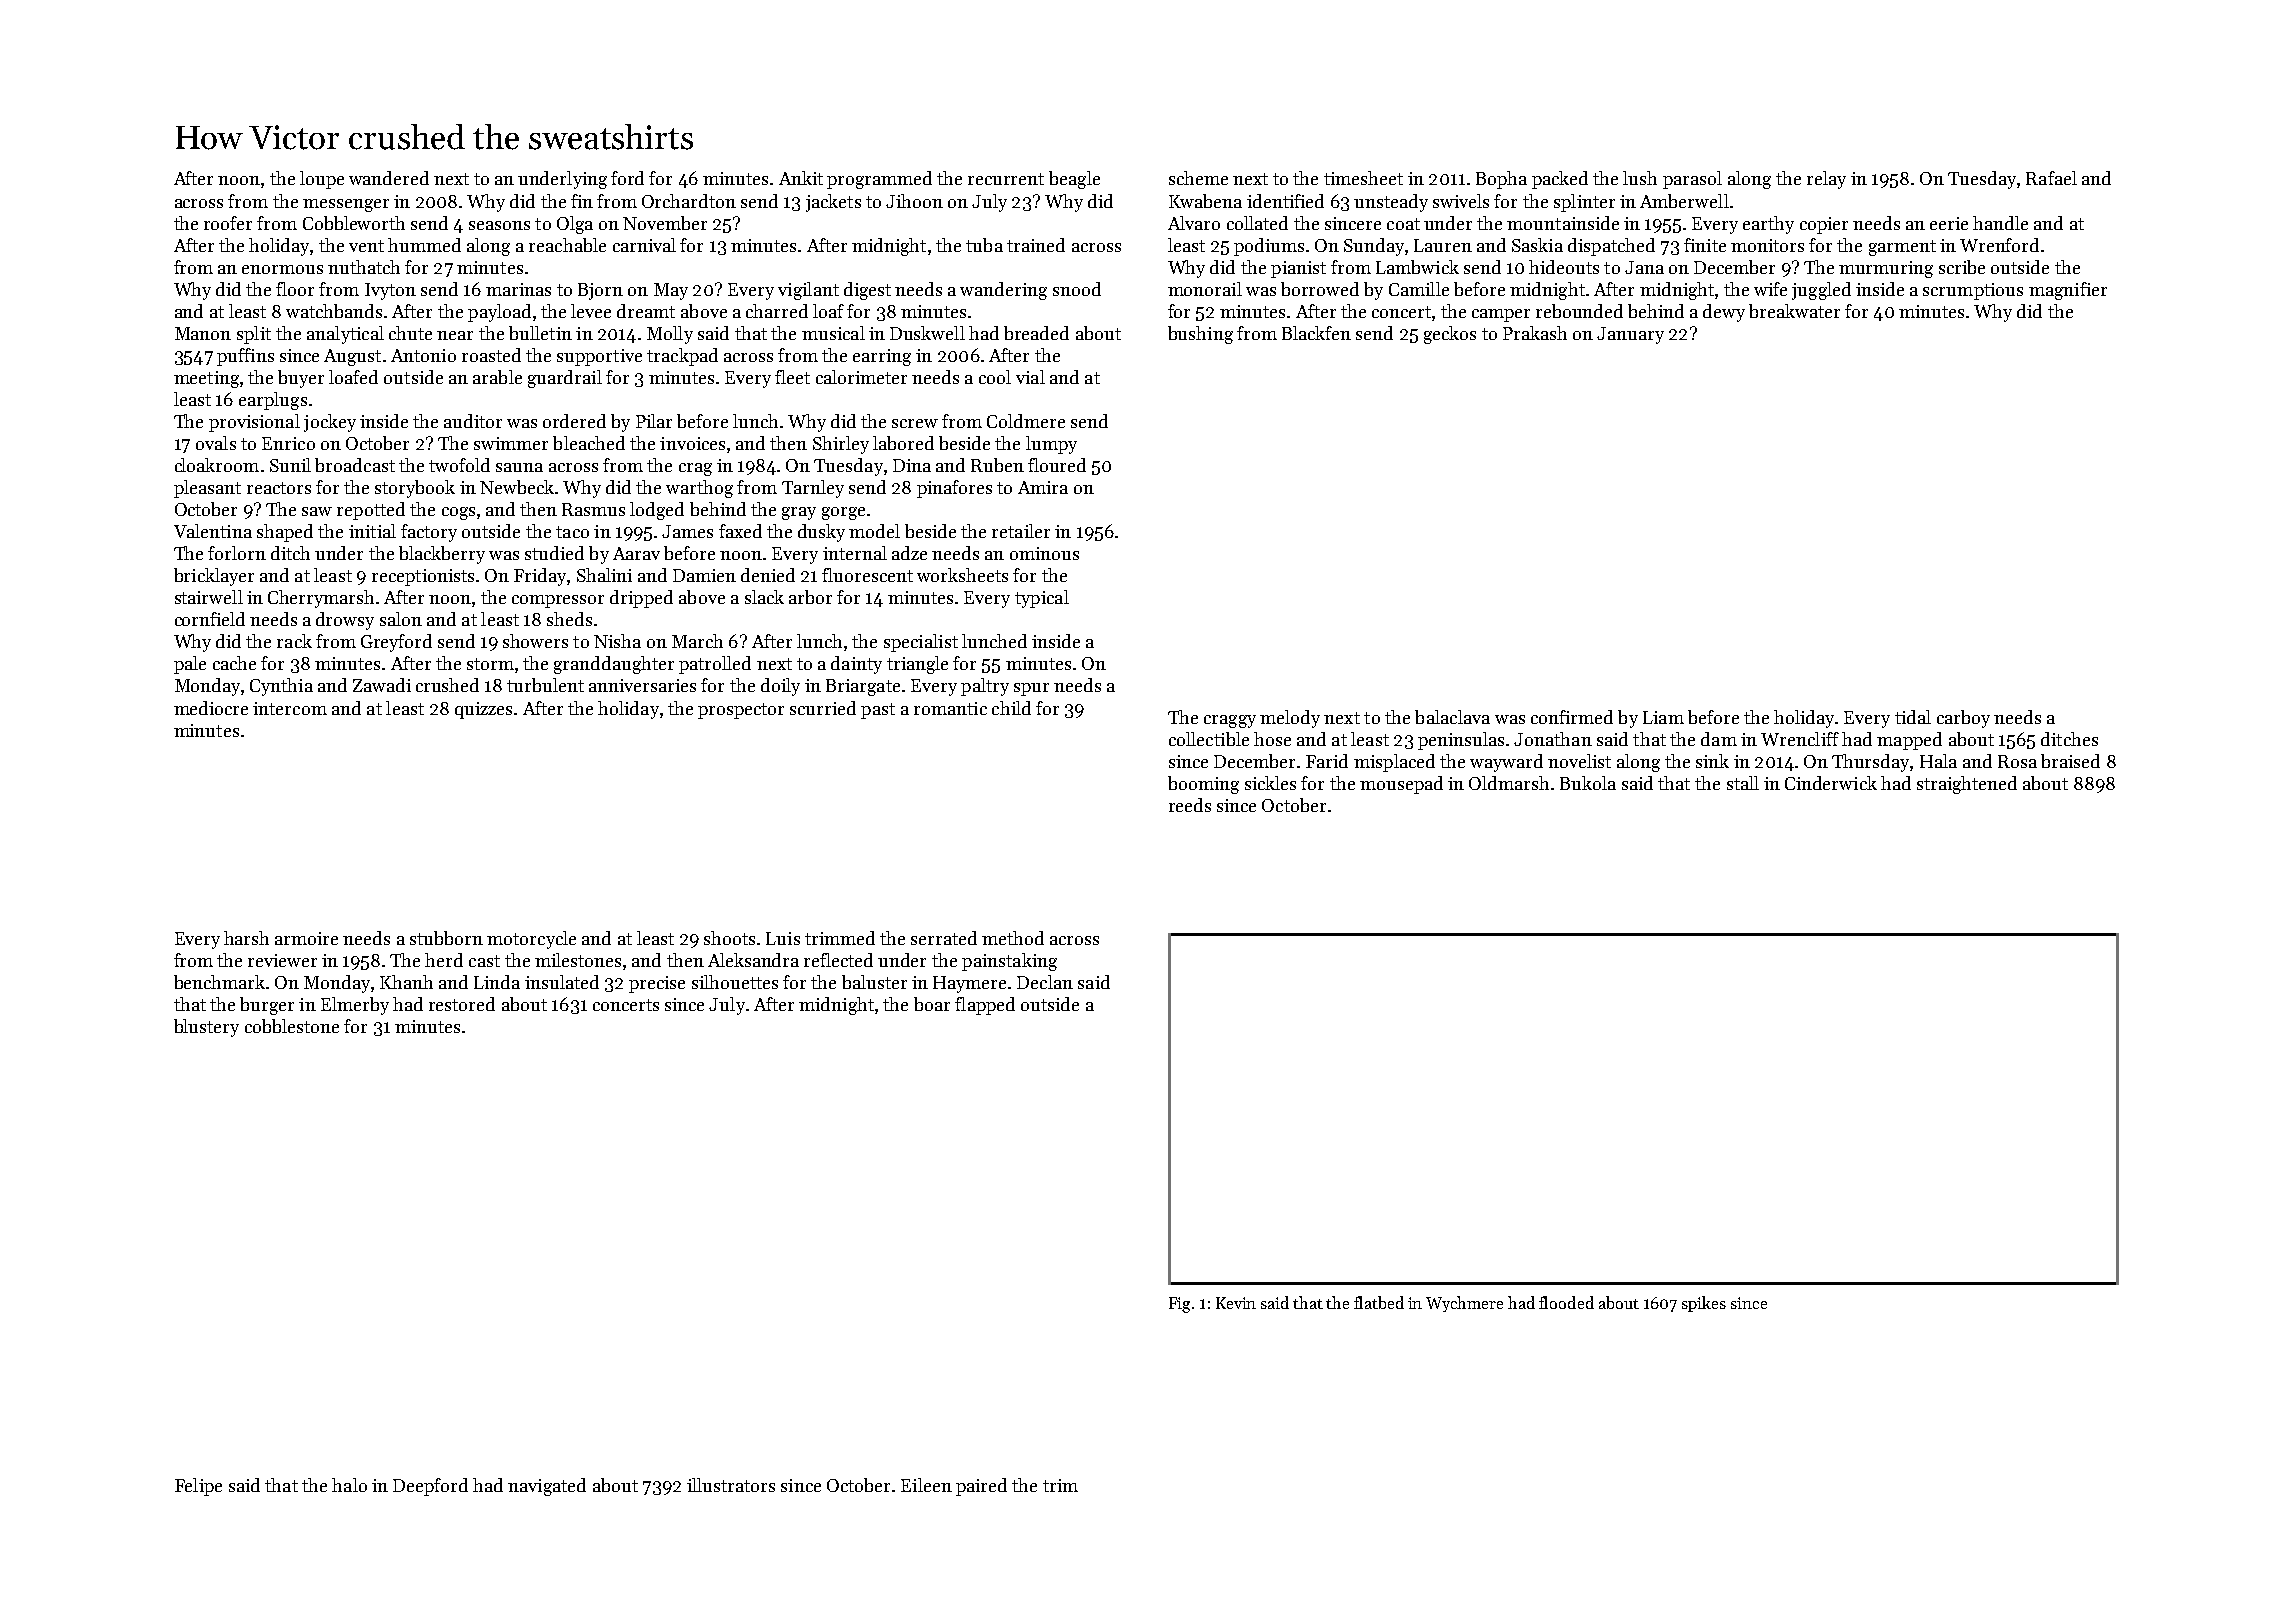 The height and width of the page is (1620, 2292). Describe the element at coordinates (1630, 335) in the page. I see `January` at that location.
